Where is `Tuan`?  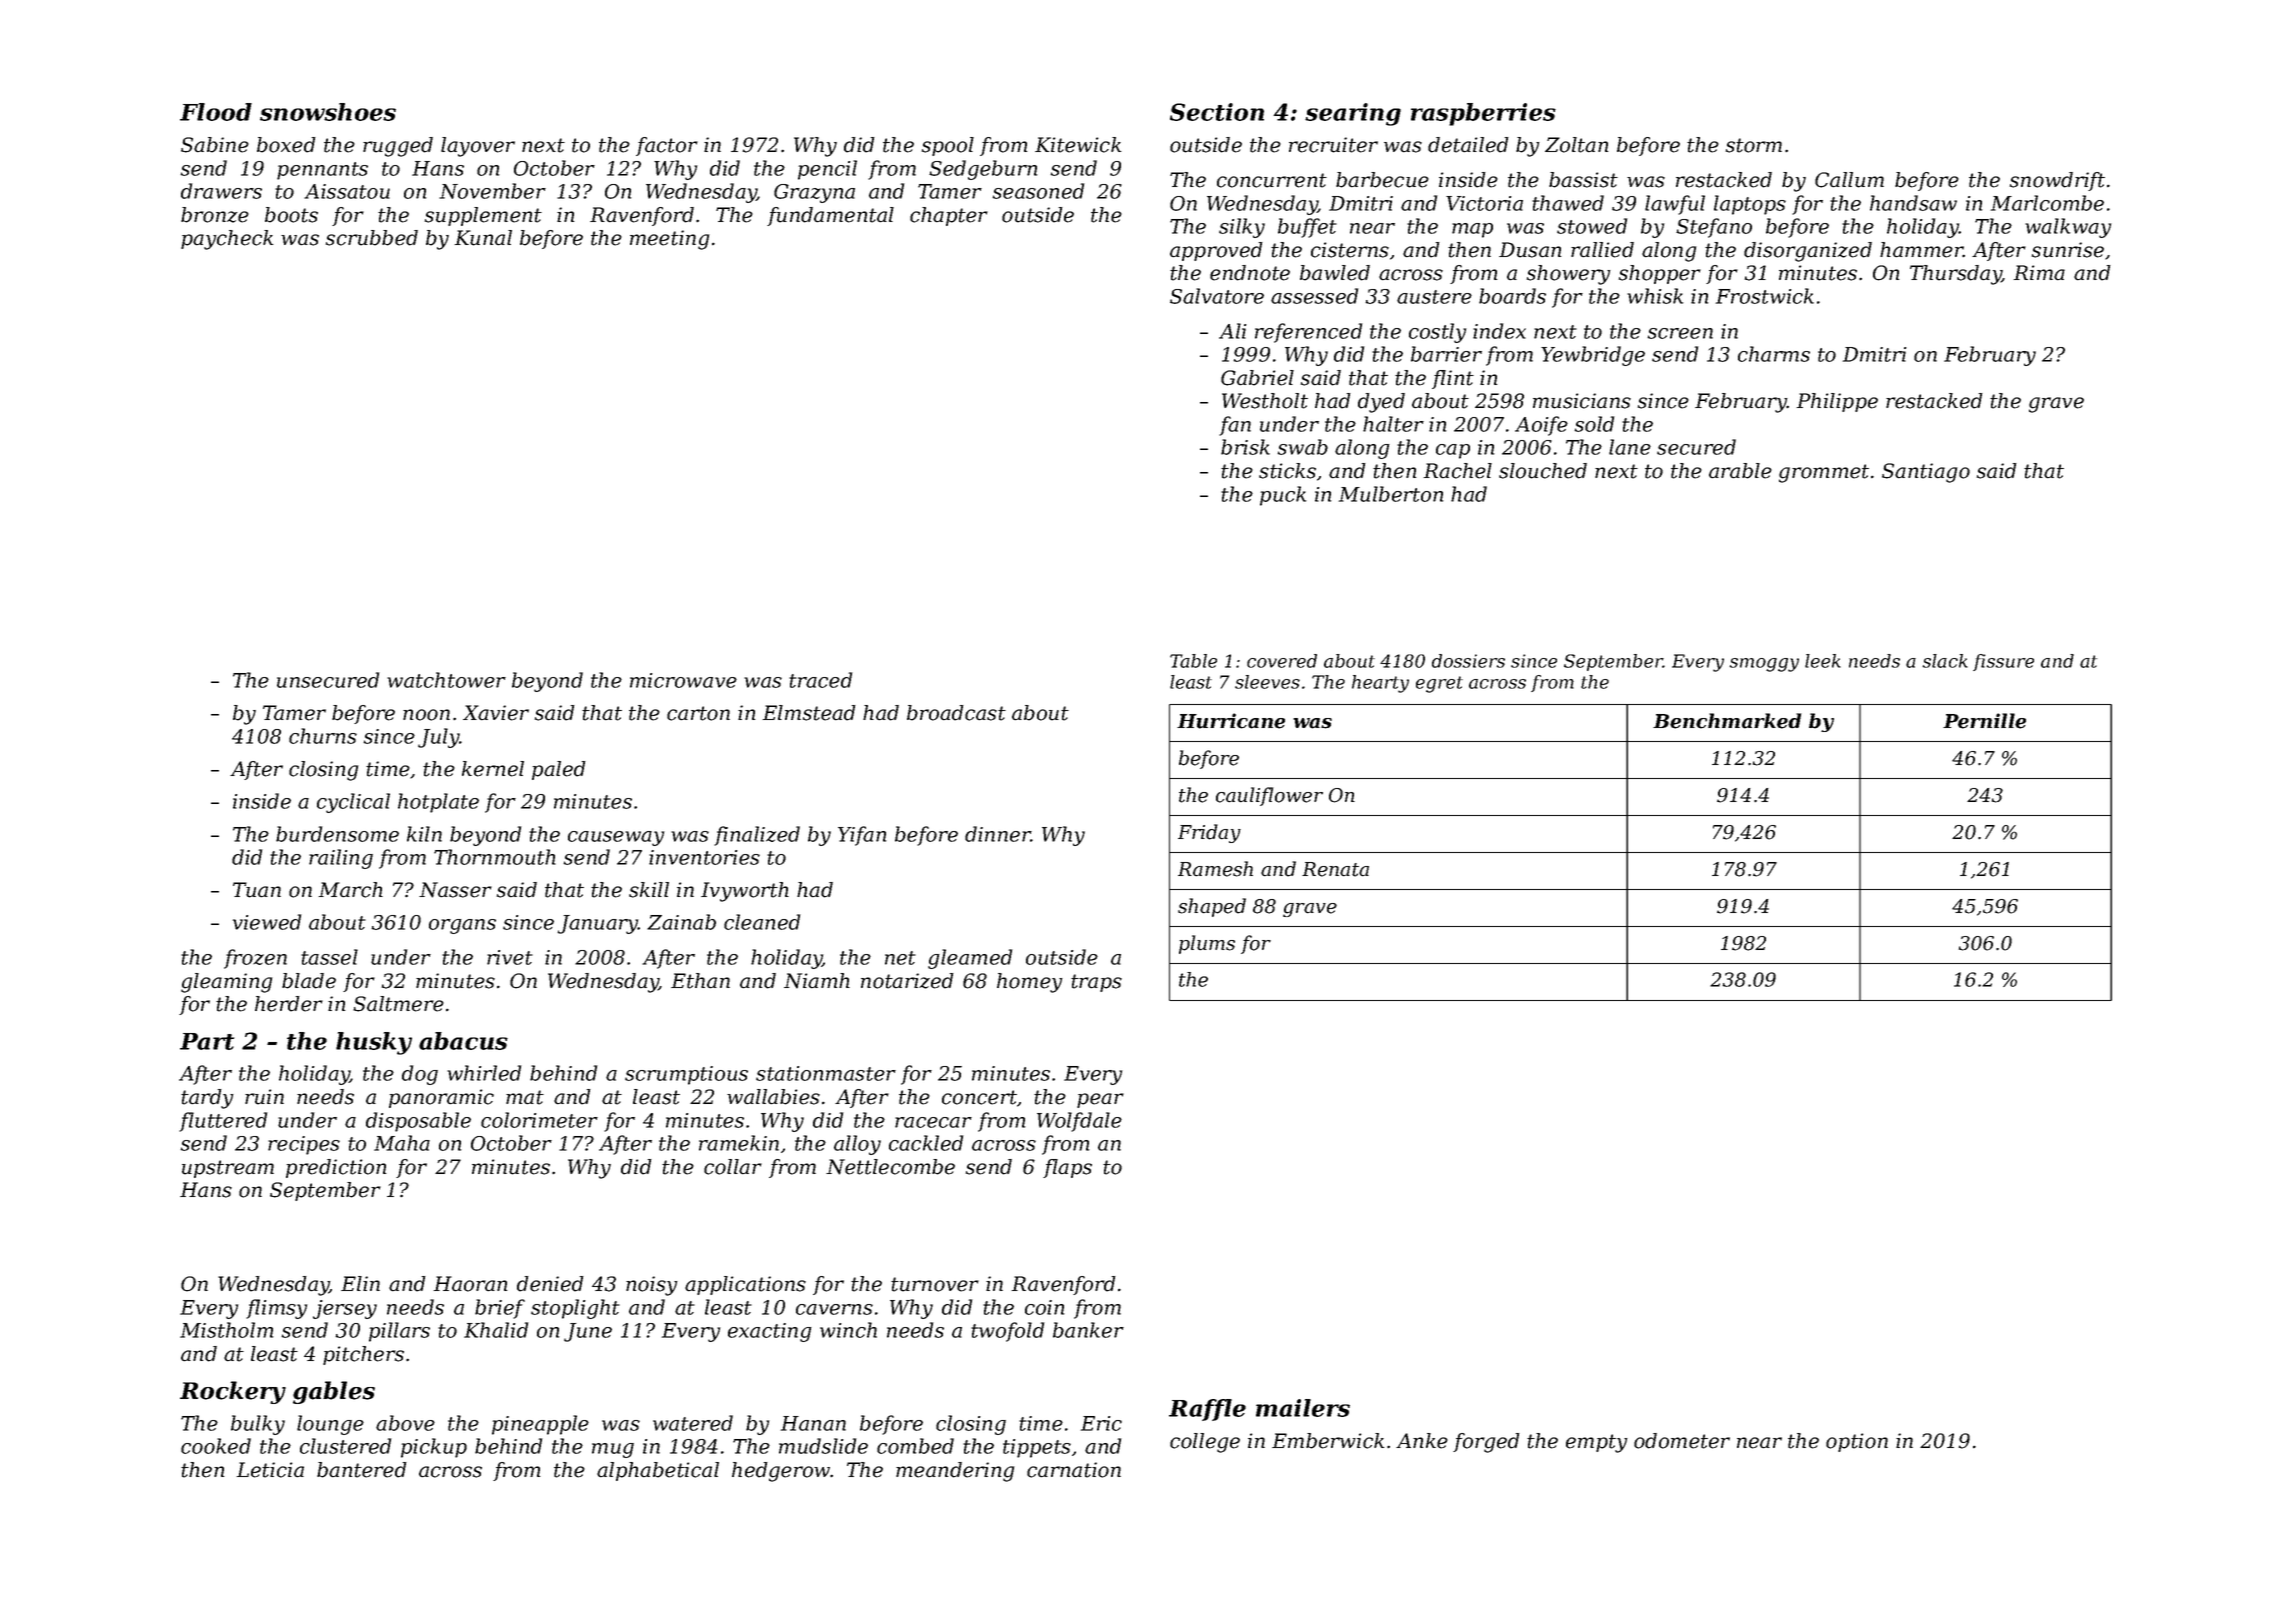 Tuan is located at coordinates (257, 890).
